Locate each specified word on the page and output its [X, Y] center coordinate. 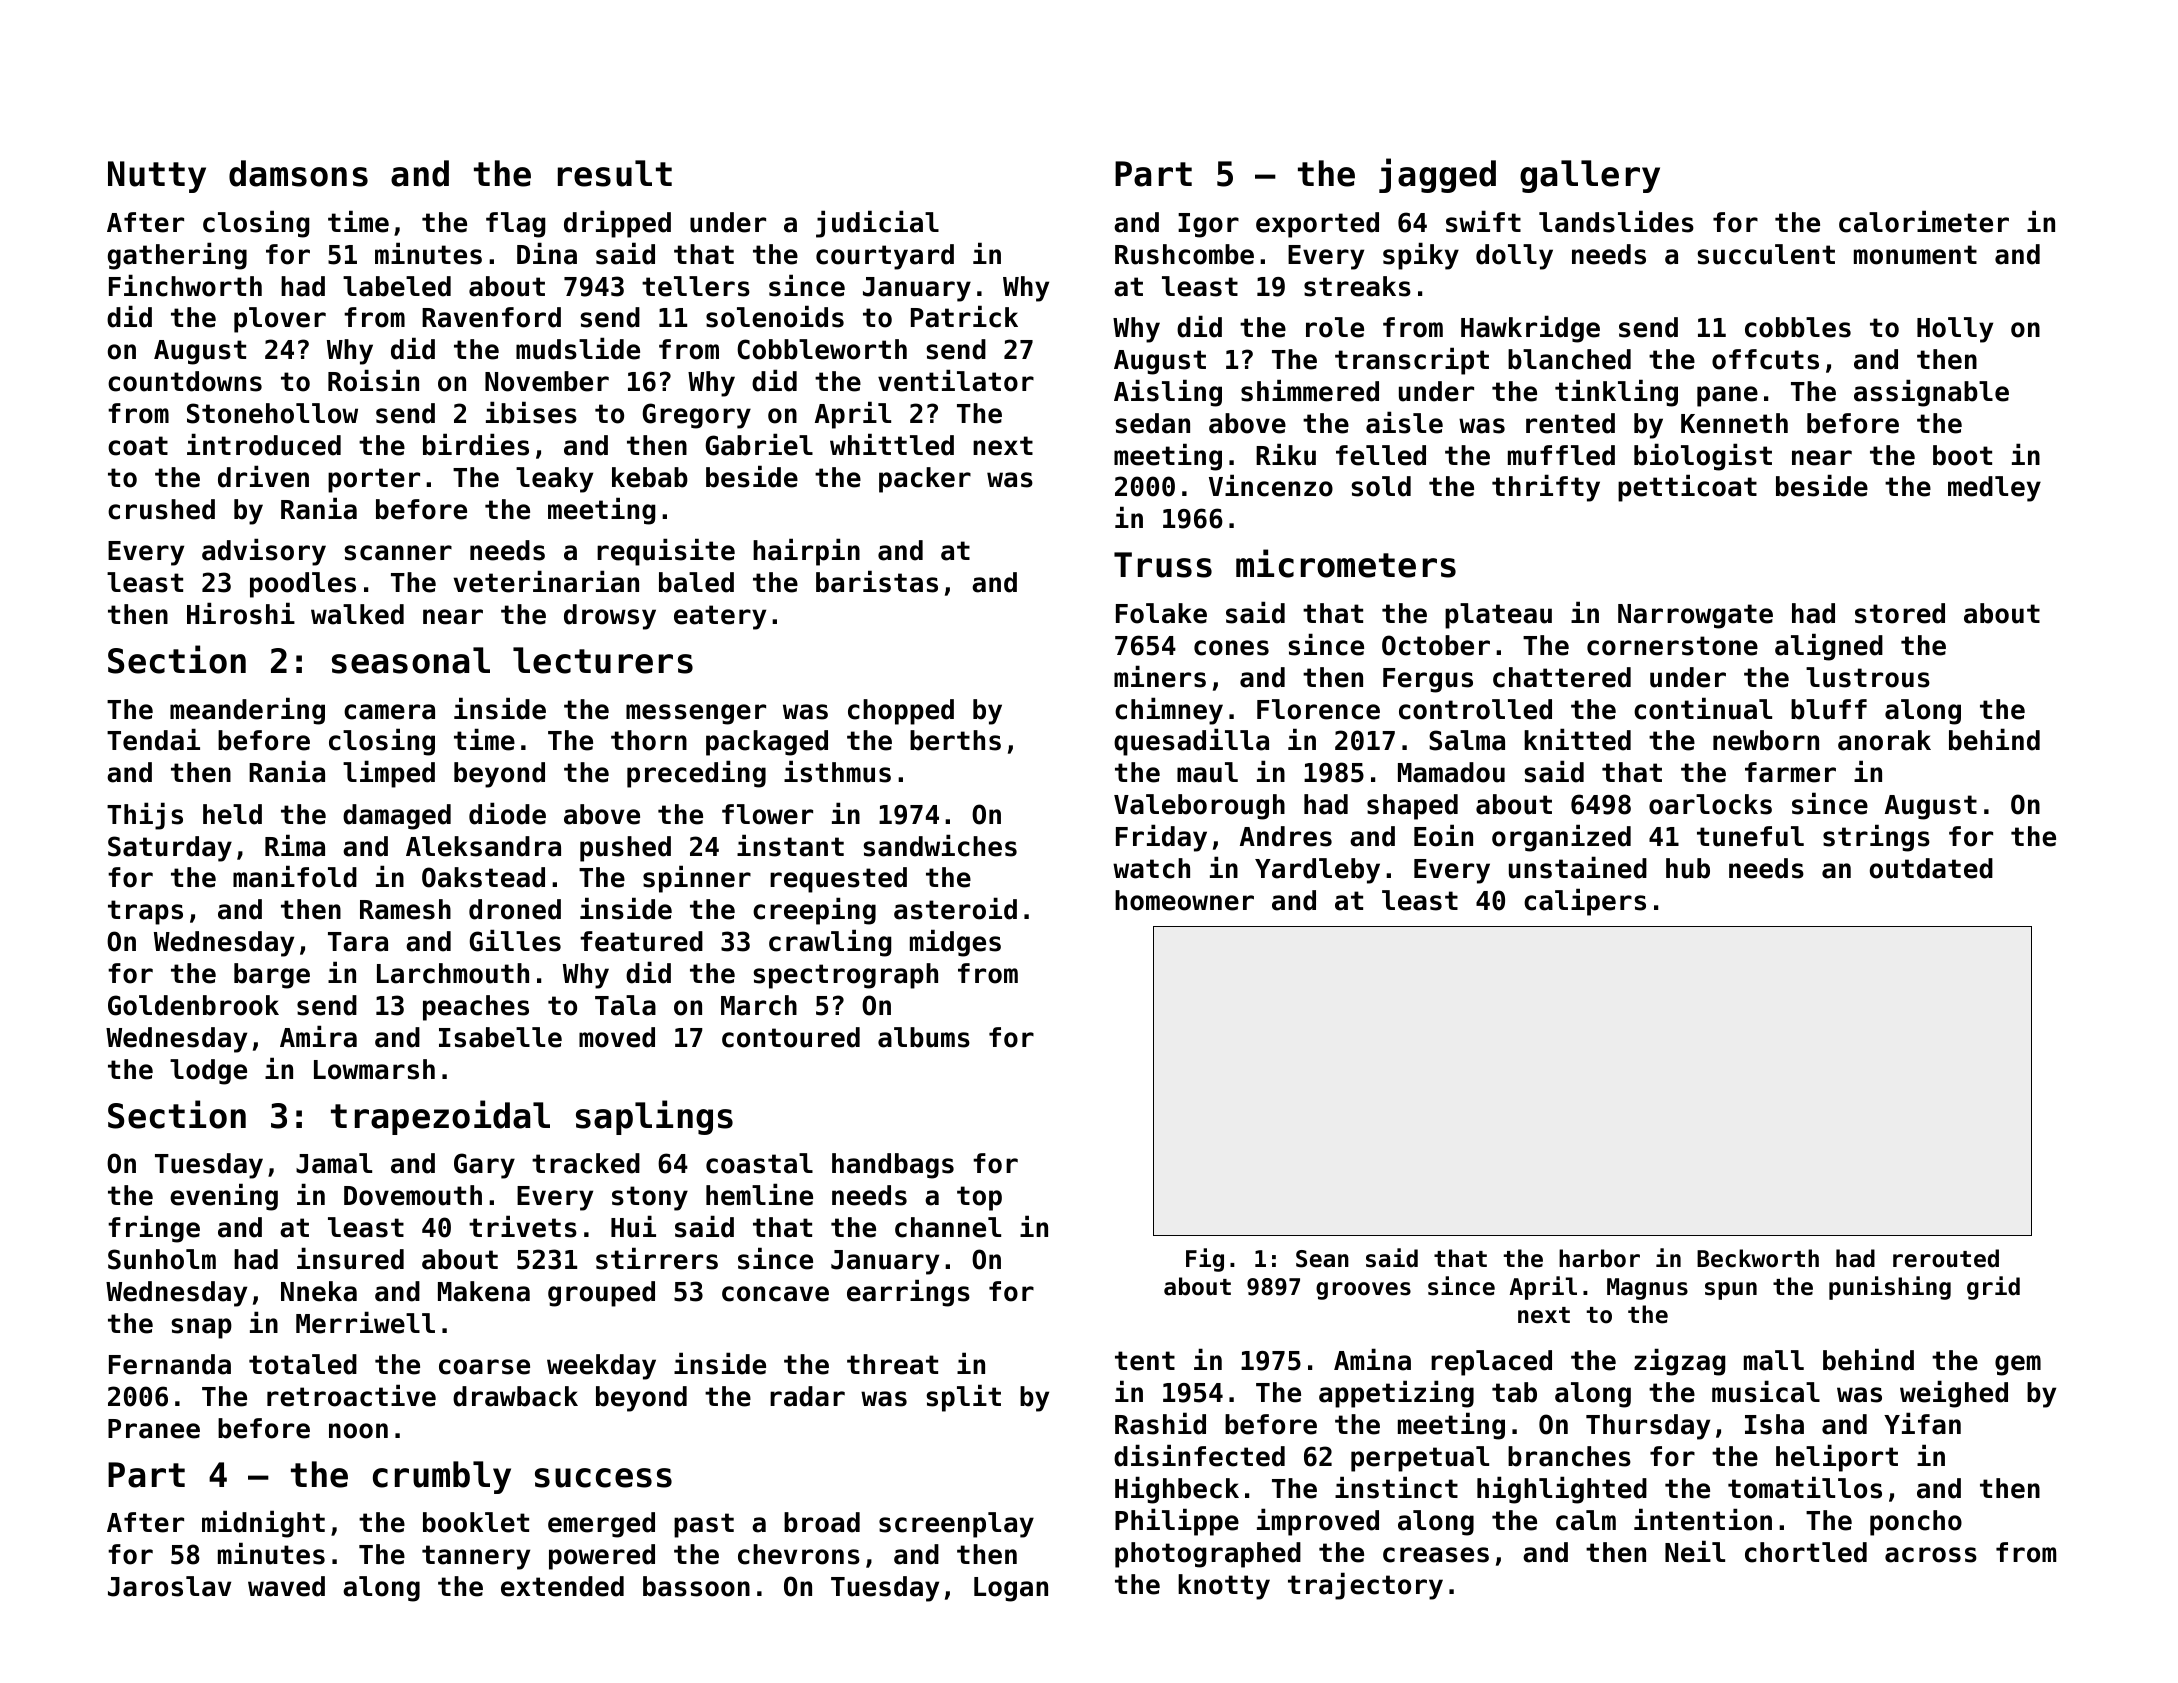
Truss [1163, 565]
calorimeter [1924, 221]
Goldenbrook [193, 1005]
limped [389, 774]
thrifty [1546, 488]
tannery [476, 1557]
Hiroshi [241, 613]
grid [1993, 1288]
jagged [1437, 175]
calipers [1585, 902]
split [963, 1398]
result [615, 173]
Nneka [319, 1291]
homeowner [1184, 900]
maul [1207, 772]
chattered [1562, 677]
